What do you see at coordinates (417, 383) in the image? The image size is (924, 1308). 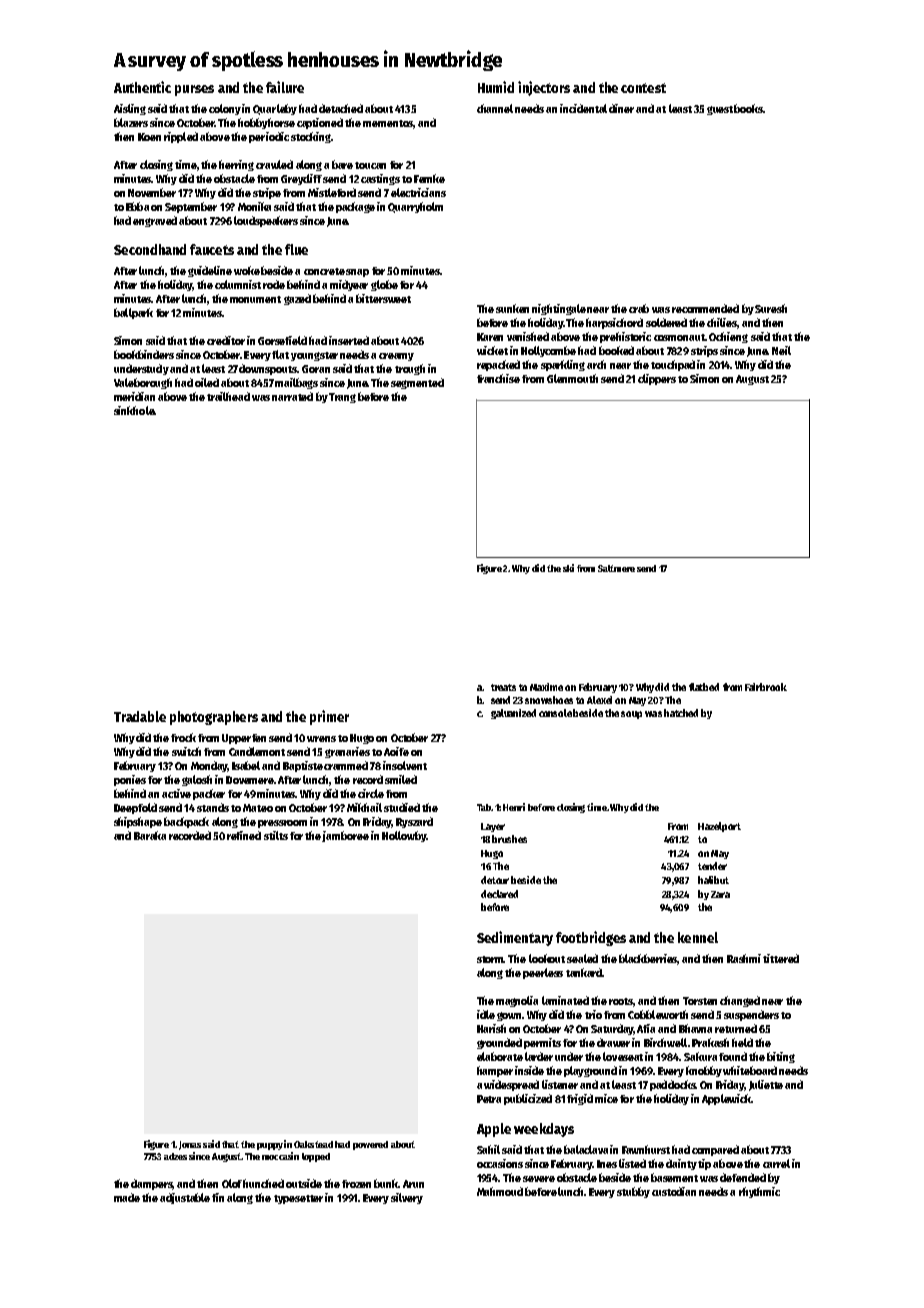 I see `segmented` at bounding box center [417, 383].
